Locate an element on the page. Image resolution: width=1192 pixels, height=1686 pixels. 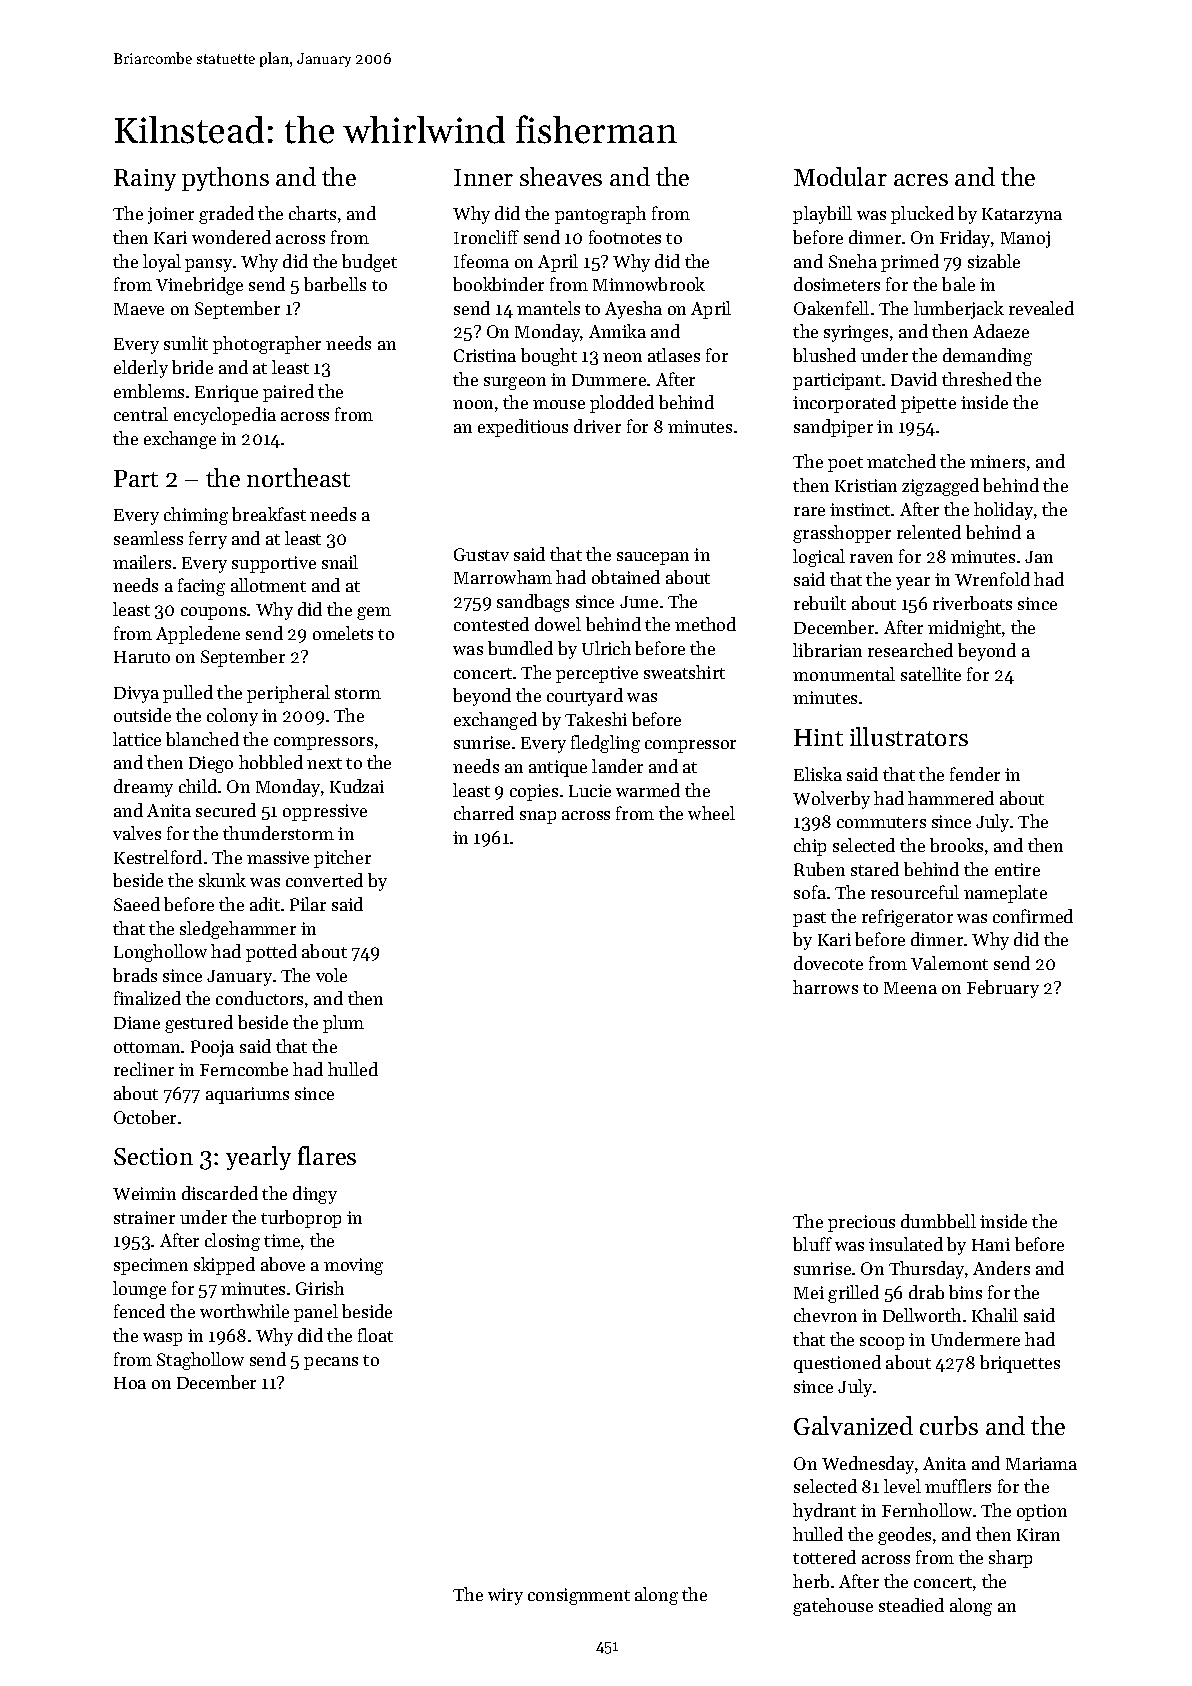
herb is located at coordinates (811, 1581).
